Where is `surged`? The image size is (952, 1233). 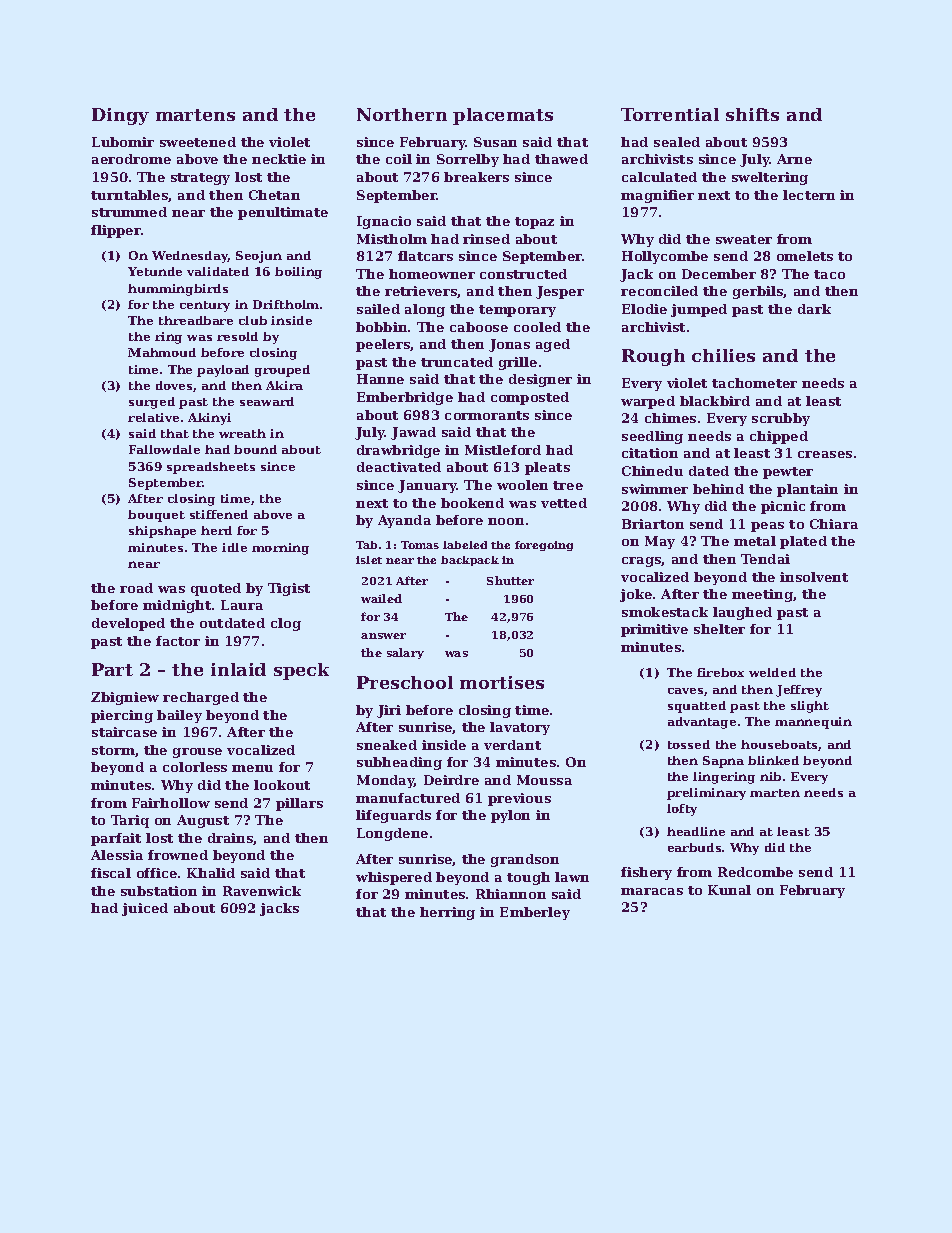 surged is located at coordinates (152, 403).
